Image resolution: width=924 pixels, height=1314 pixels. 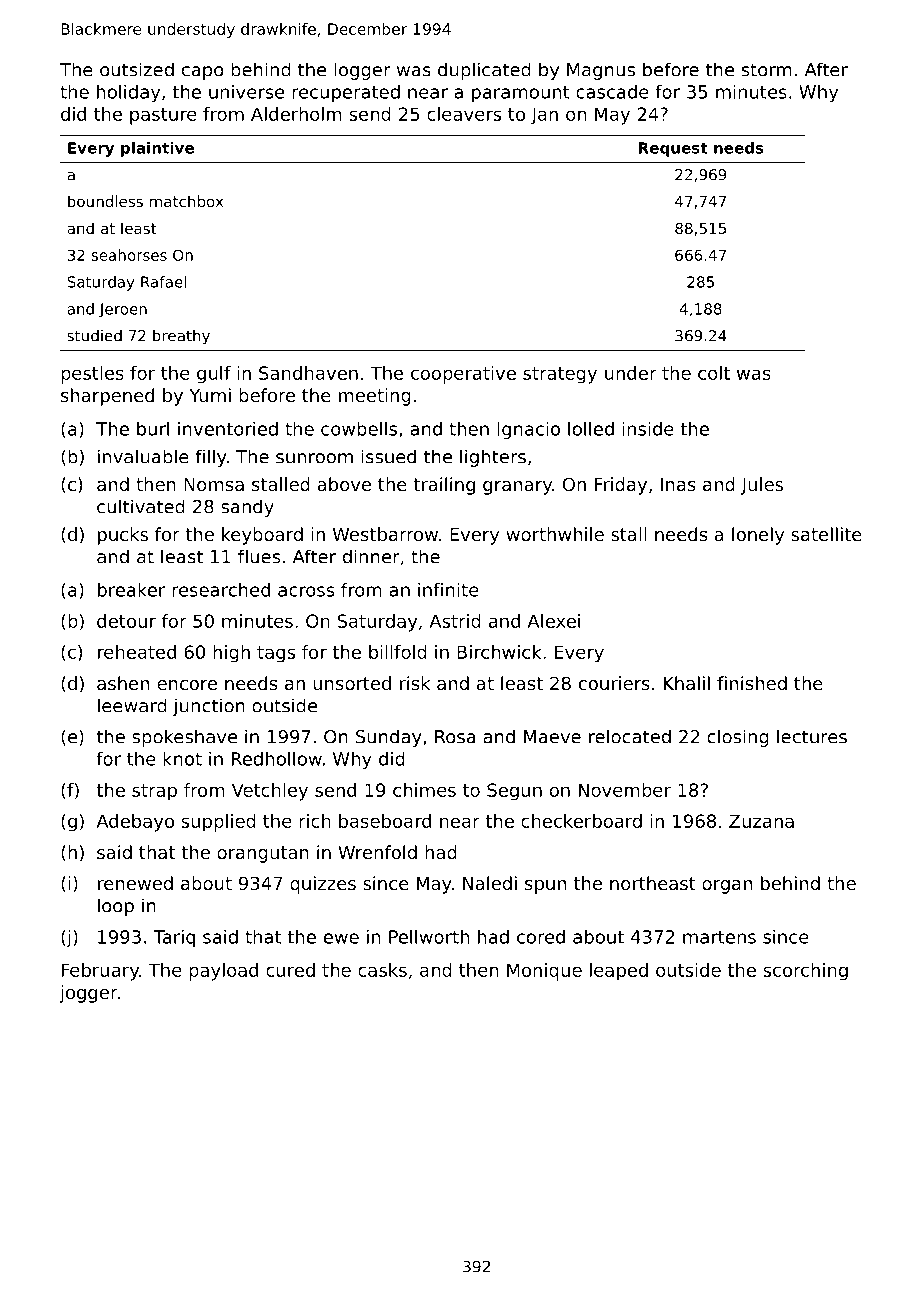 What do you see at coordinates (137, 652) in the document?
I see `reheated` at bounding box center [137, 652].
